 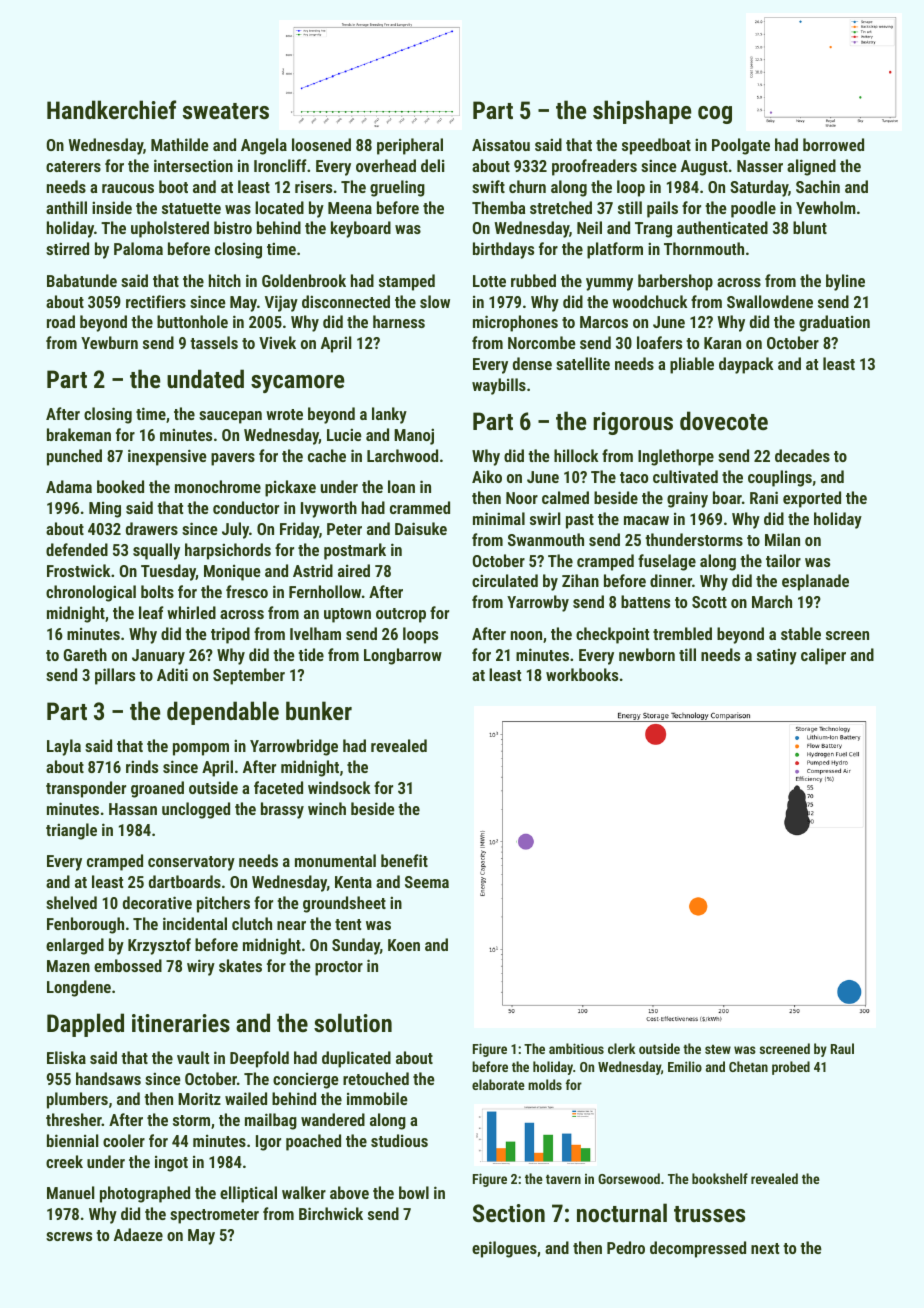 I want to click on bookshelf, so click(x=720, y=1178).
